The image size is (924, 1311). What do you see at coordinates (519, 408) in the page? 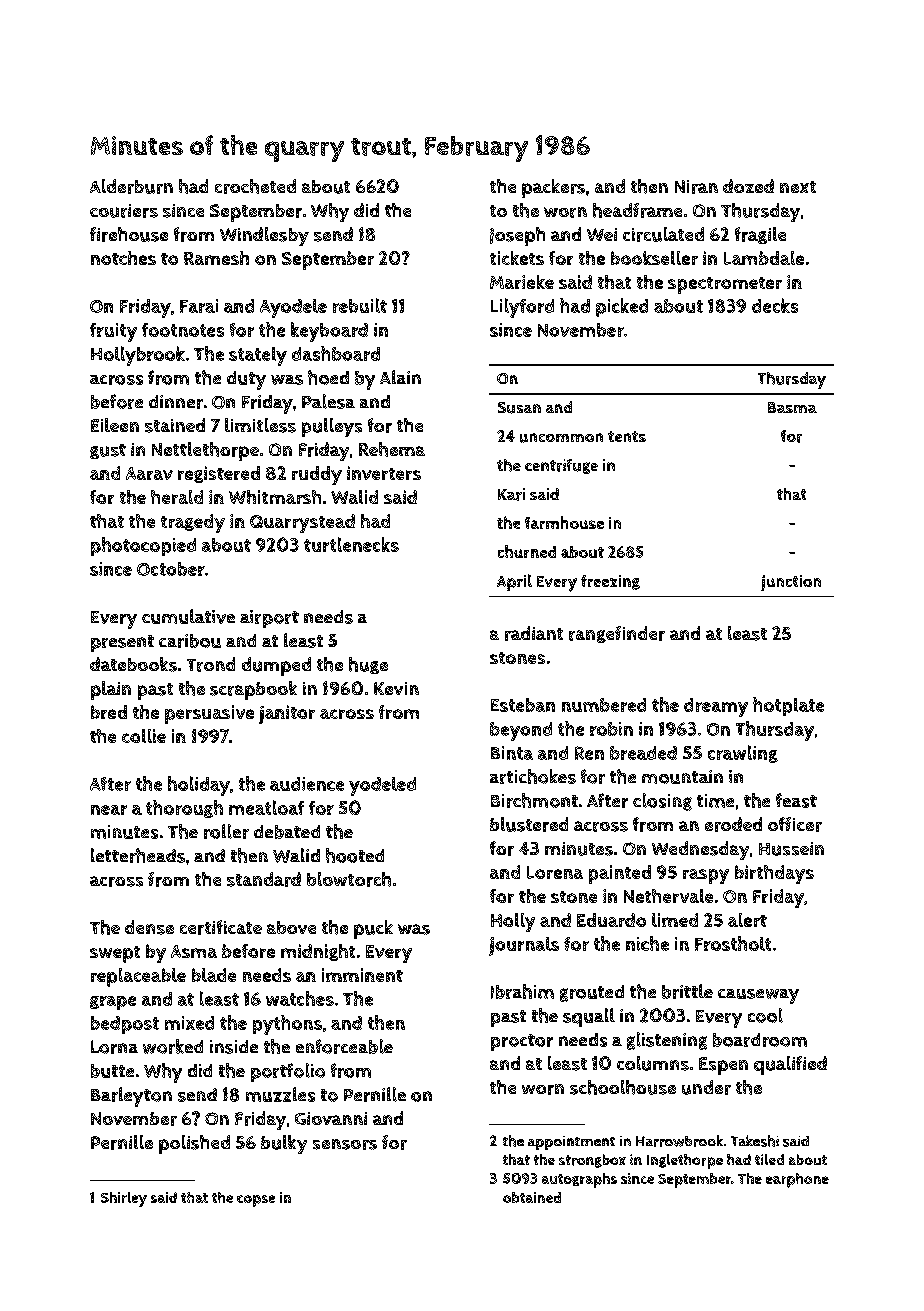
I see `Susan` at bounding box center [519, 408].
